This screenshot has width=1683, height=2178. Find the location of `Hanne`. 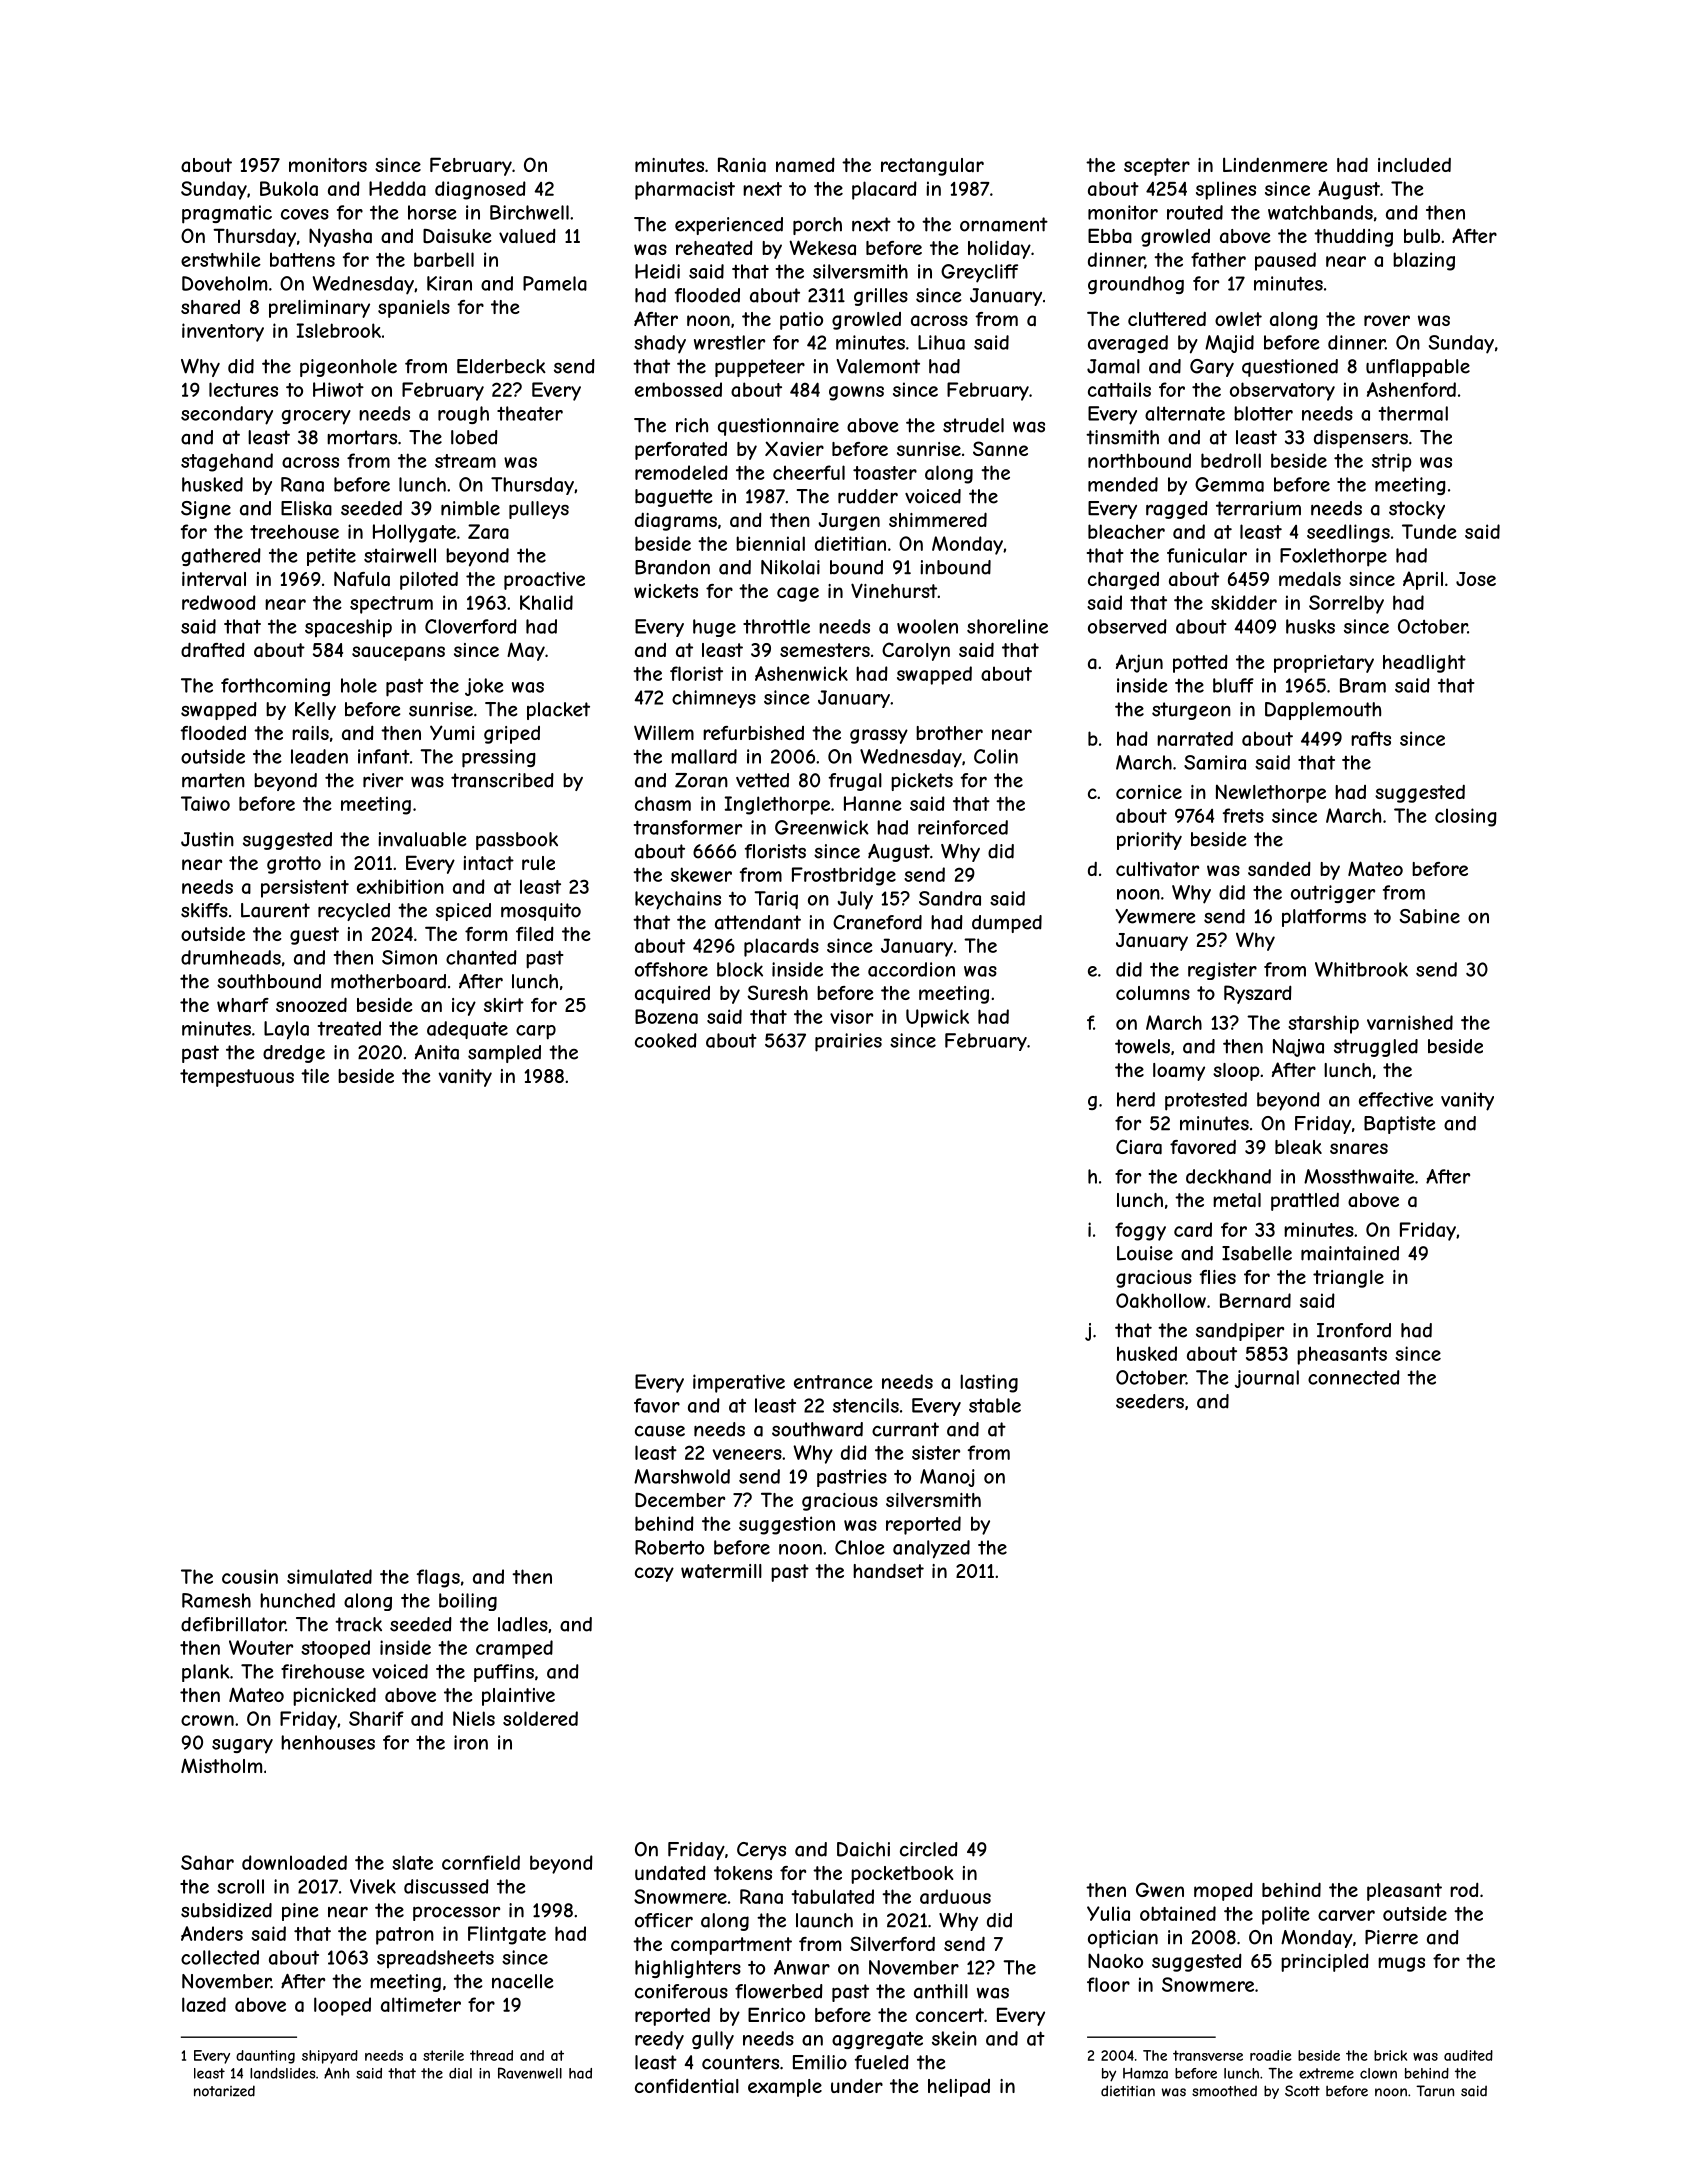

Hanne is located at coordinates (873, 803).
